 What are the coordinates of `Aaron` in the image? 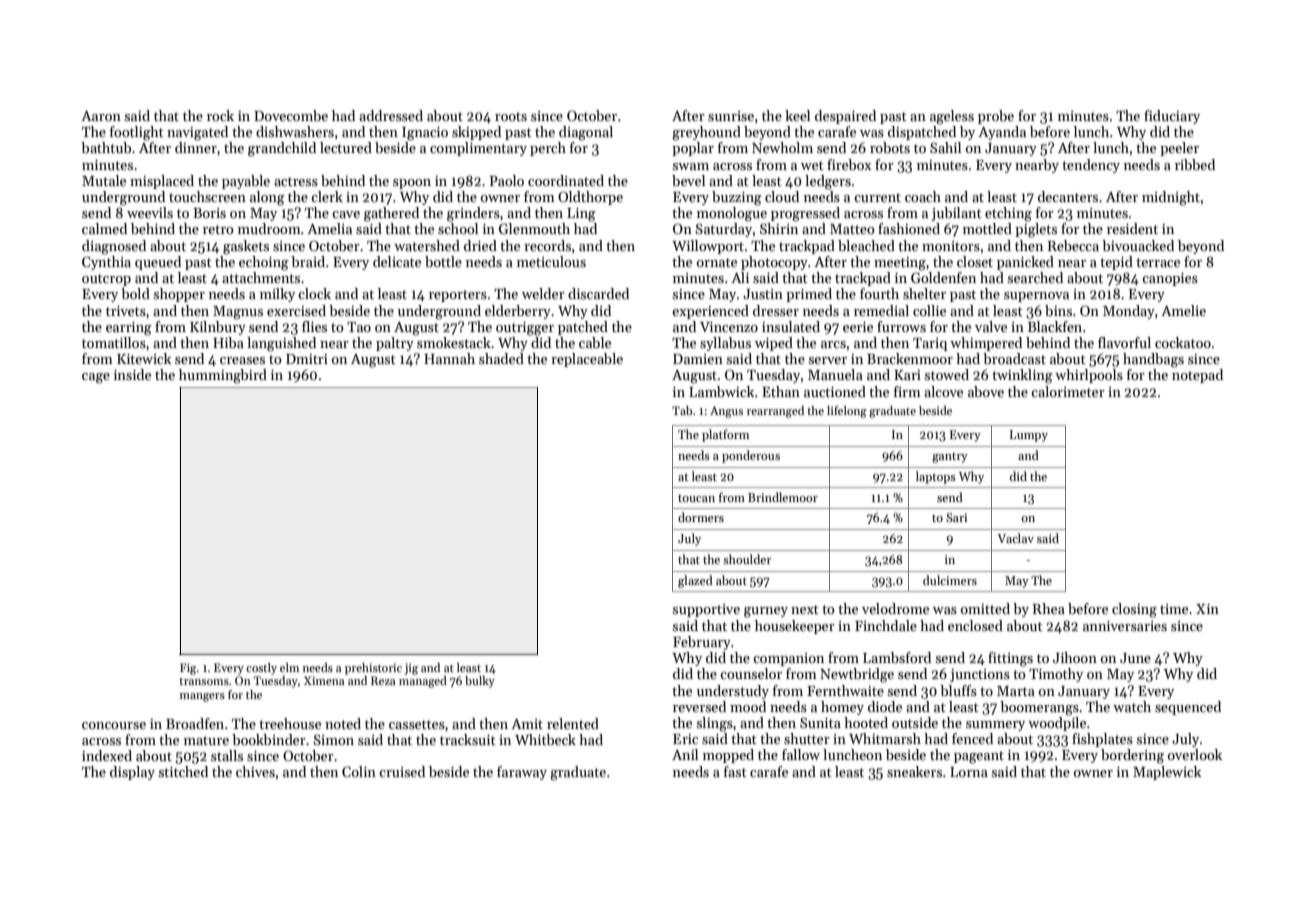 It's located at (101, 116).
